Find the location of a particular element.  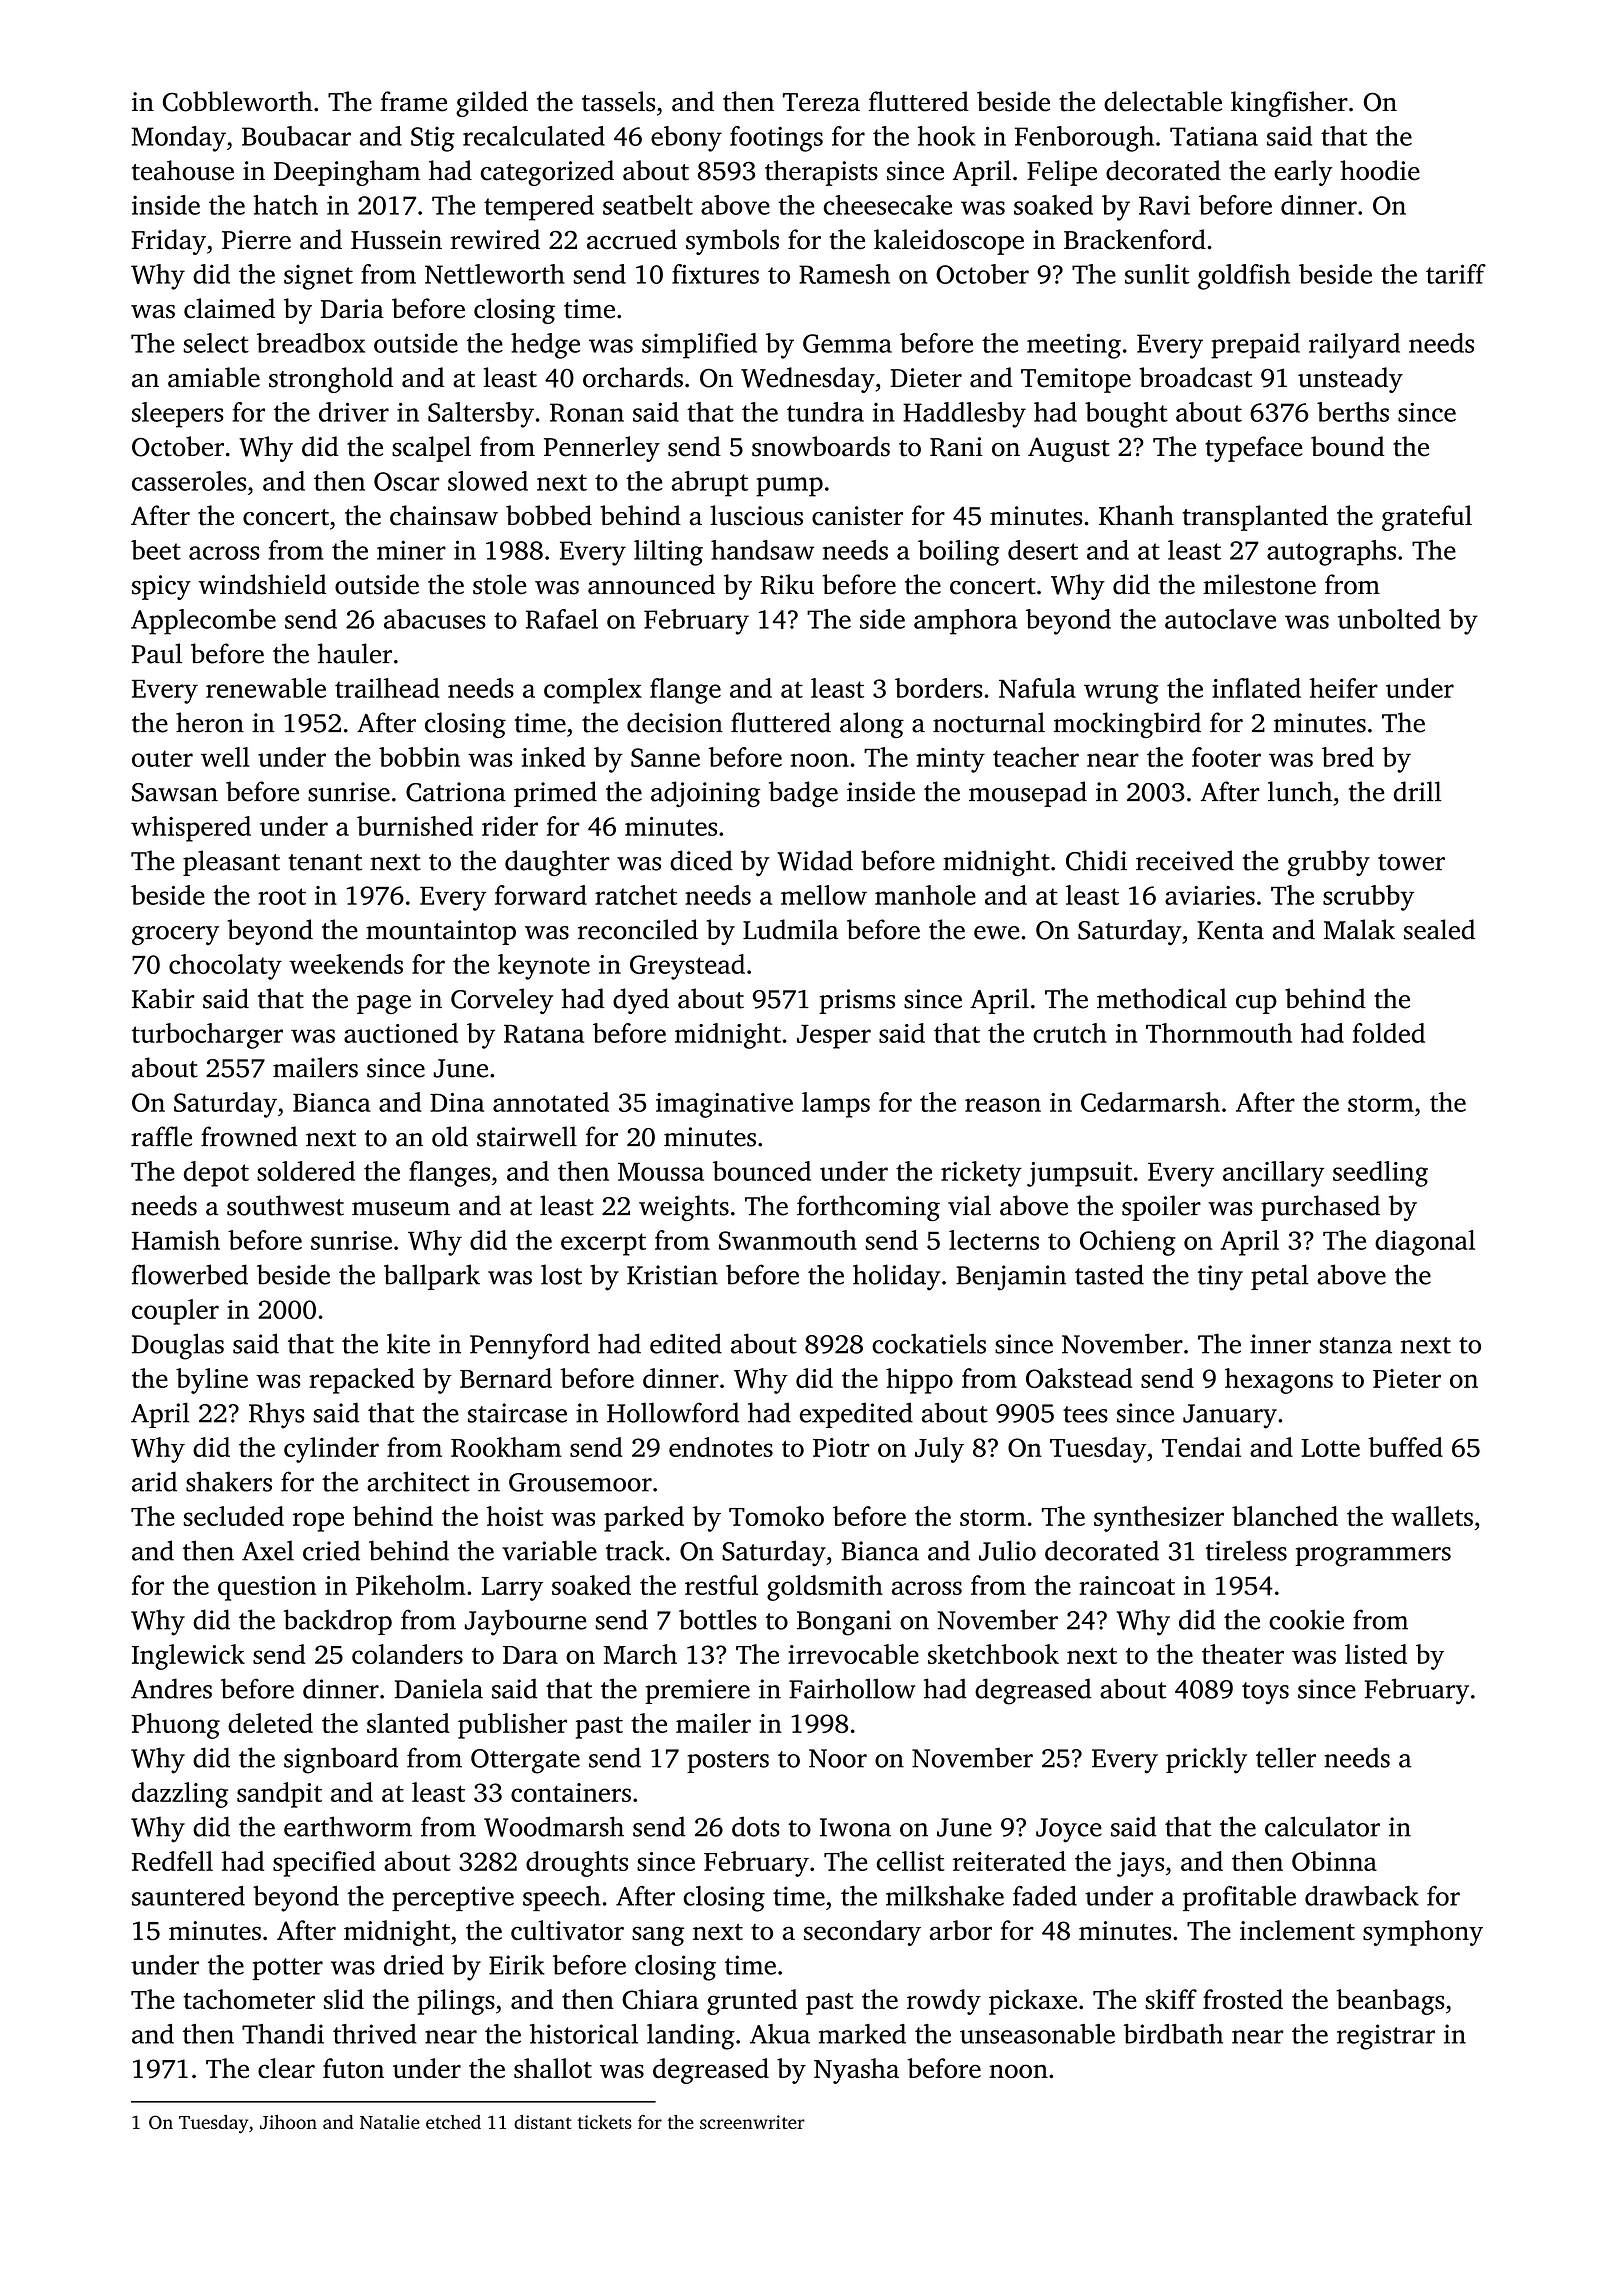

repacked is located at coordinates (362, 1381).
